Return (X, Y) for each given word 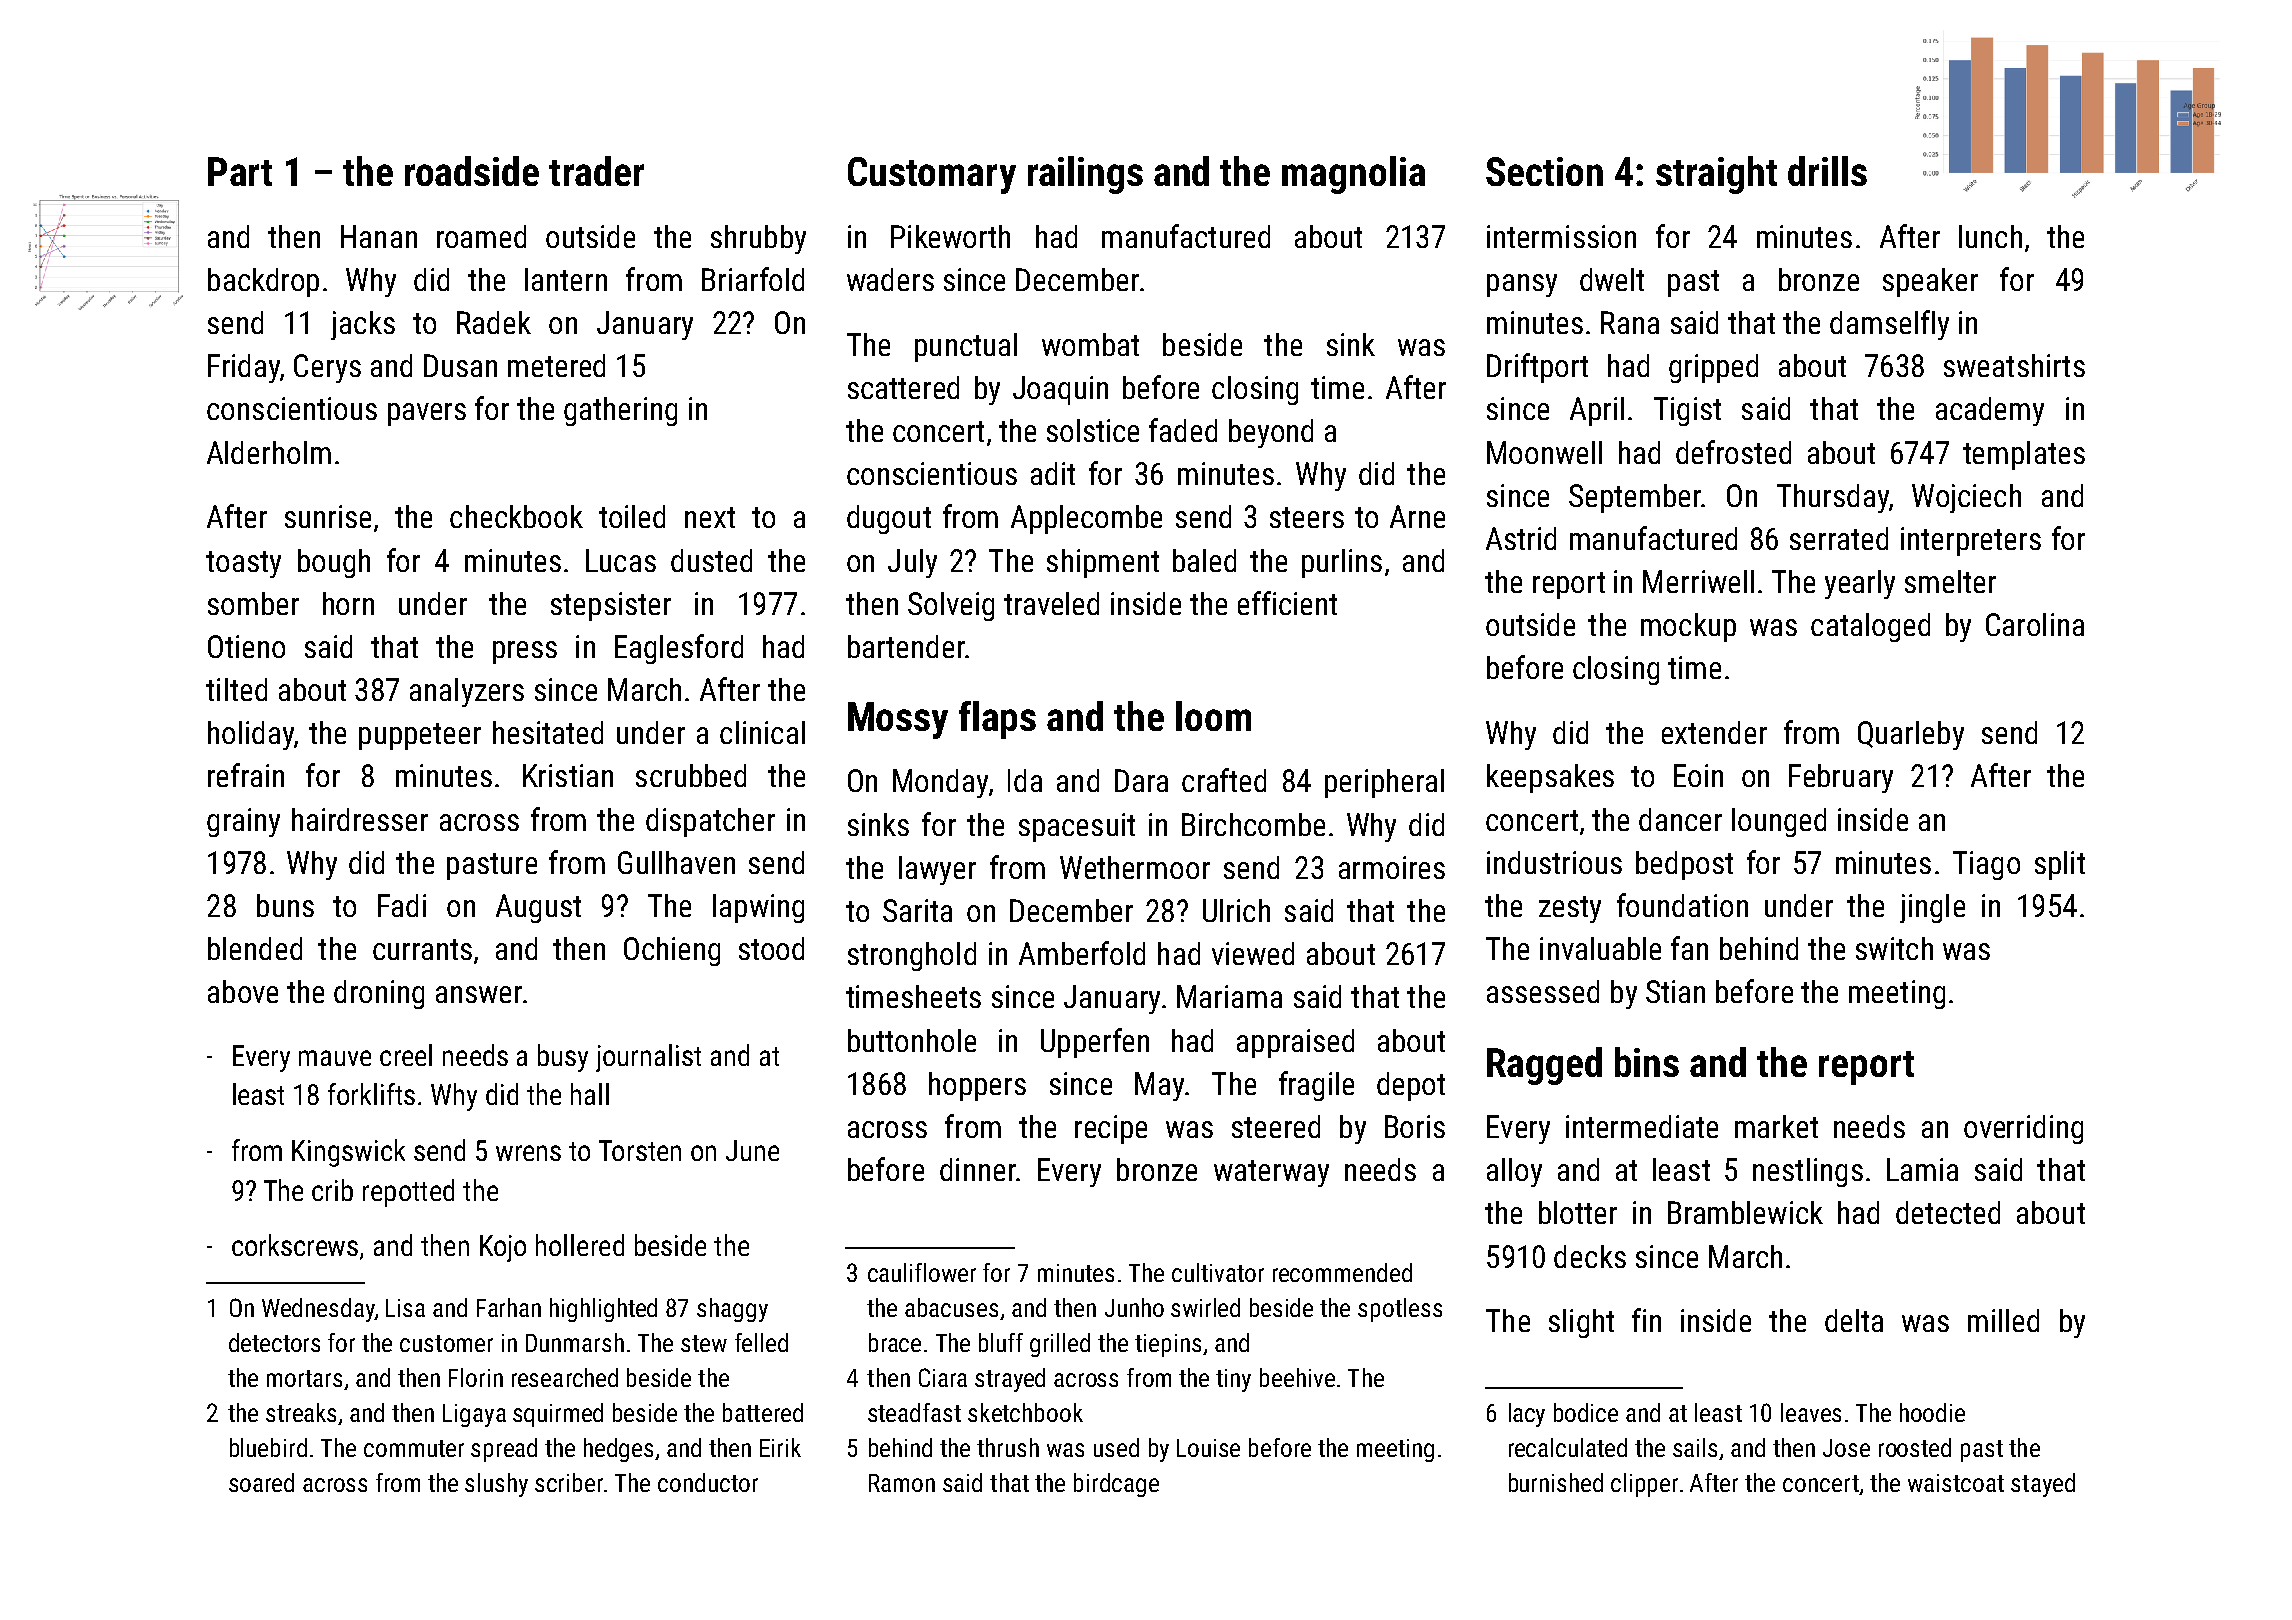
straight (1716, 175)
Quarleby (1911, 735)
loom (1213, 716)
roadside (472, 171)
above (243, 991)
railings (1085, 175)
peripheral (1384, 783)
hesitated (548, 732)
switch (1894, 948)
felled (761, 1342)
